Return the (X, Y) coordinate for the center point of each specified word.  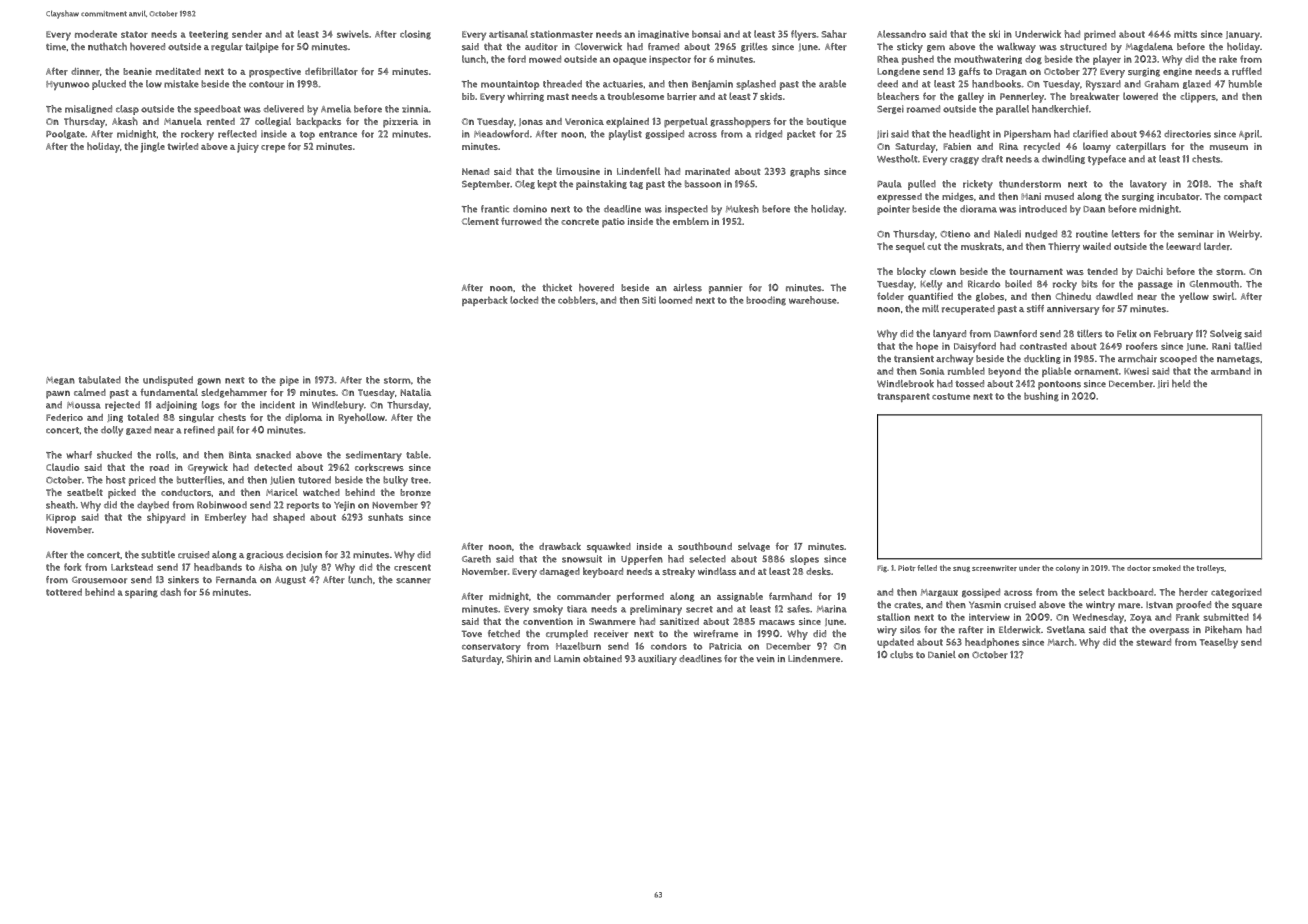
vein (765, 658)
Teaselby (1219, 643)
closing (415, 35)
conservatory (491, 648)
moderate (96, 34)
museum (1229, 147)
